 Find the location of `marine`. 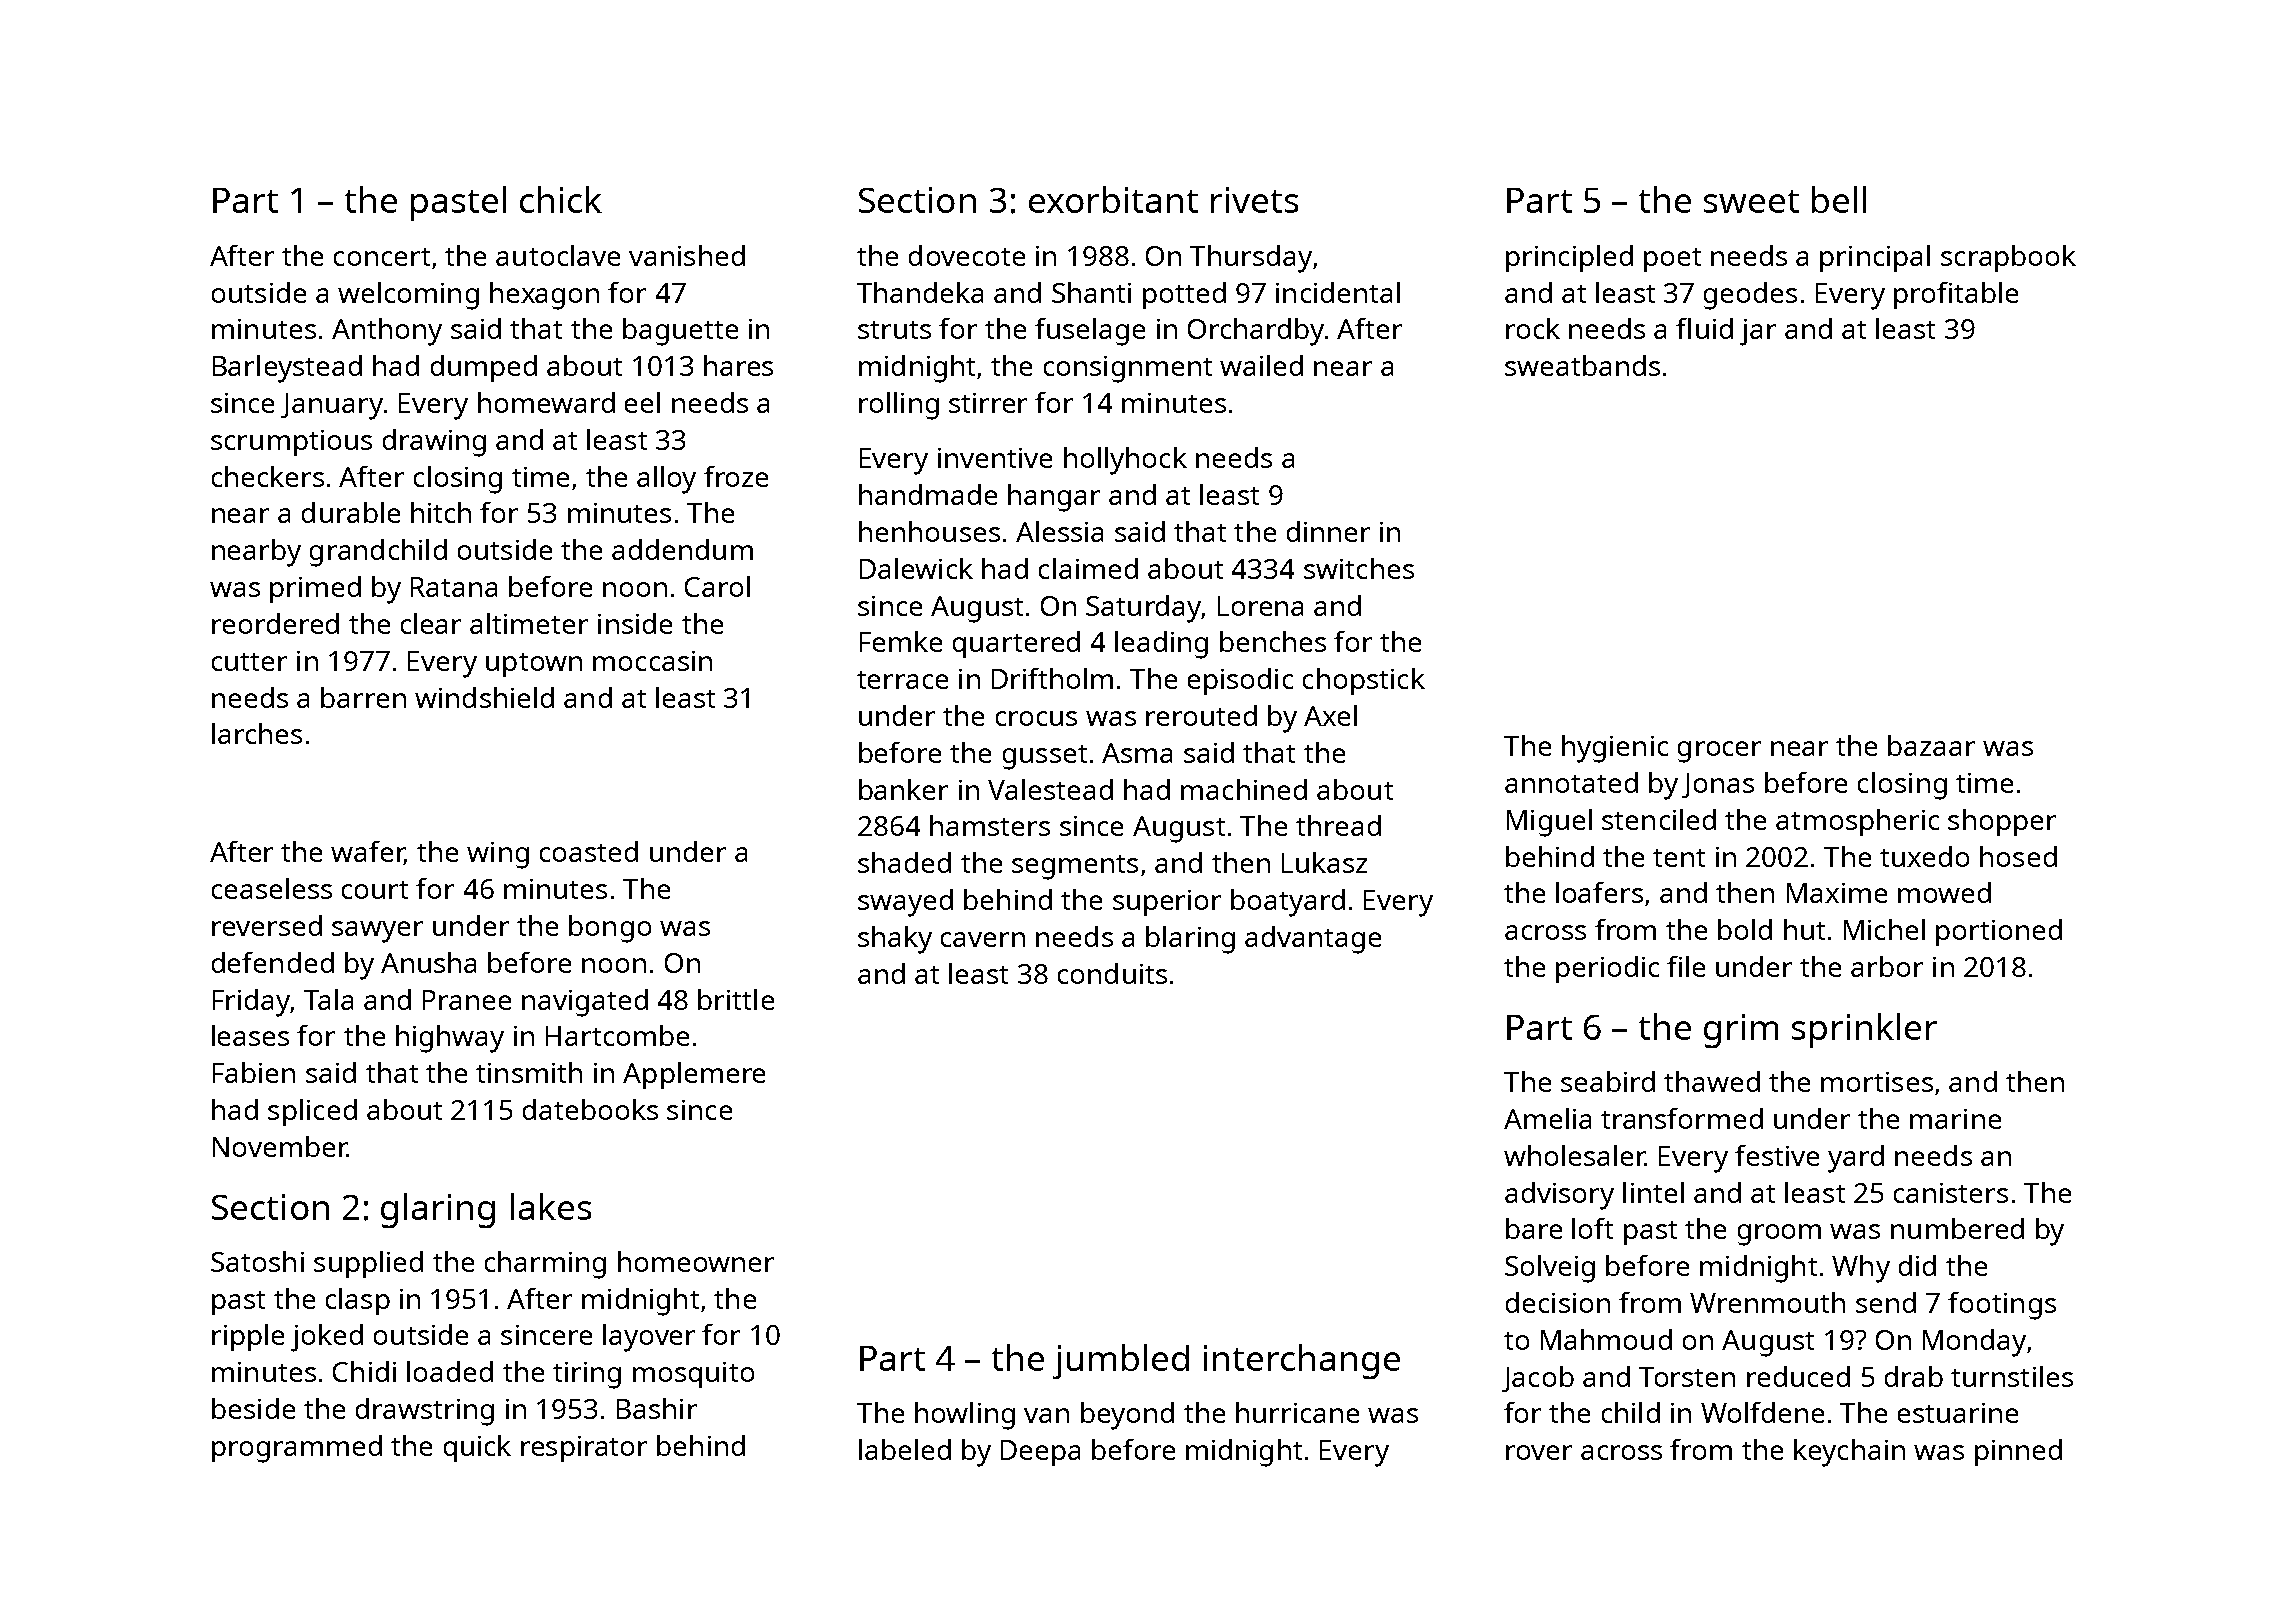

marine is located at coordinates (1955, 1119).
